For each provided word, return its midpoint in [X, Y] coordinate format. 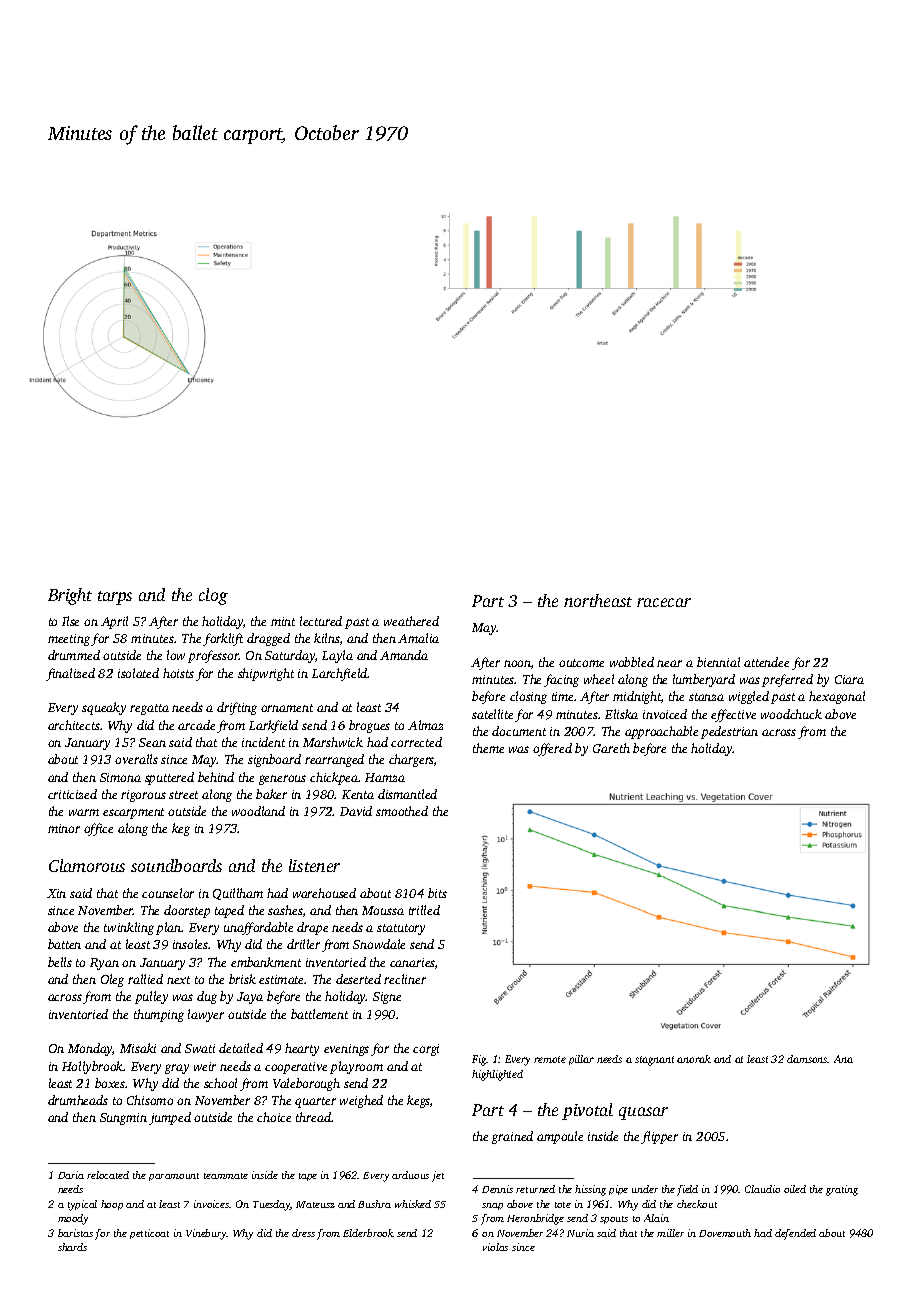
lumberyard [704, 680]
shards [72, 1247]
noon [517, 663]
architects [74, 725]
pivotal [587, 1111]
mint [283, 621]
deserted [358, 979]
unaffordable [258, 928]
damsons [807, 1059]
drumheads [78, 1100]
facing [561, 680]
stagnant [654, 1061]
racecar [664, 602]
